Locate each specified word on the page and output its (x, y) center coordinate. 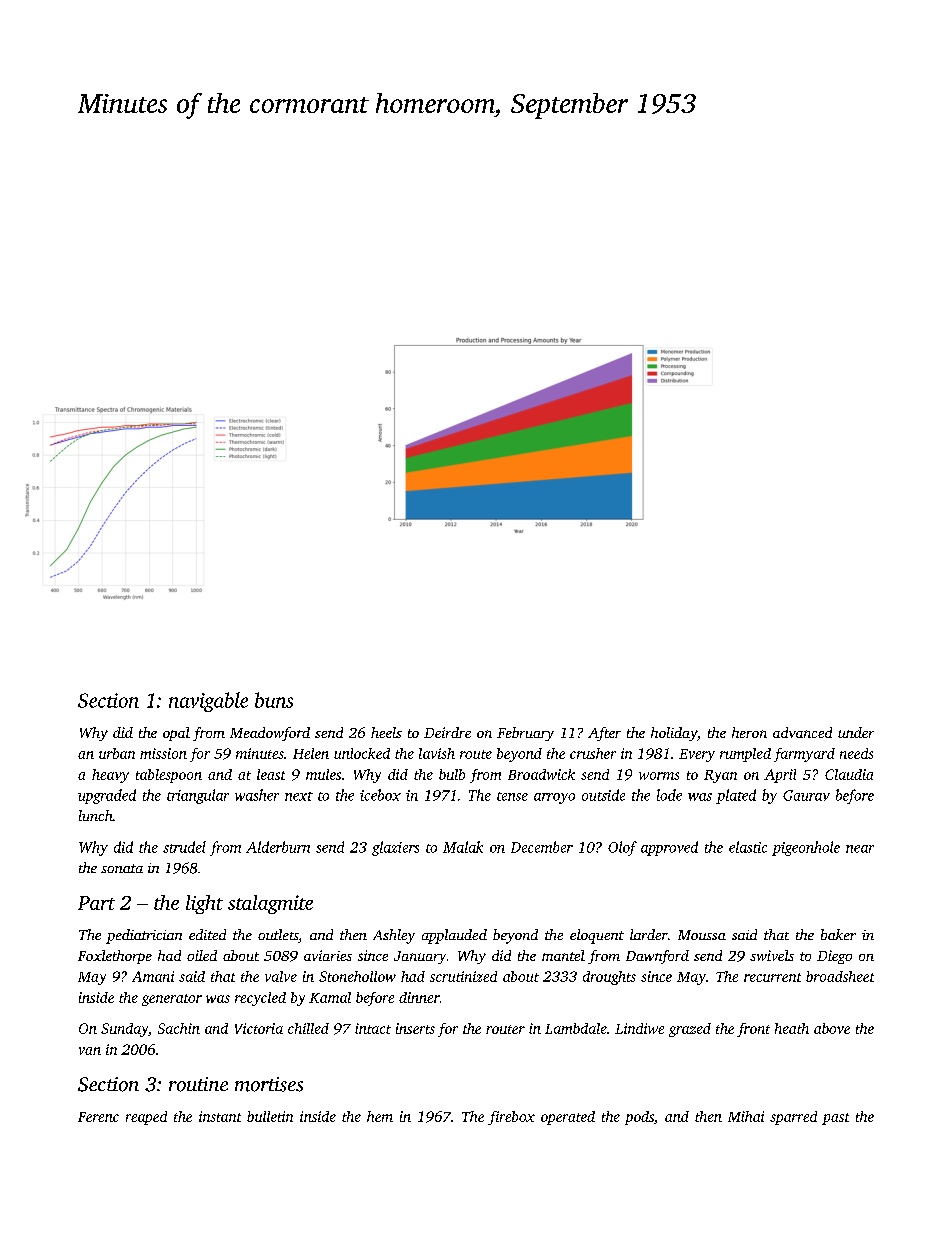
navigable (208, 702)
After (604, 734)
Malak (463, 847)
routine (198, 1084)
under (856, 732)
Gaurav (806, 795)
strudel (184, 847)
